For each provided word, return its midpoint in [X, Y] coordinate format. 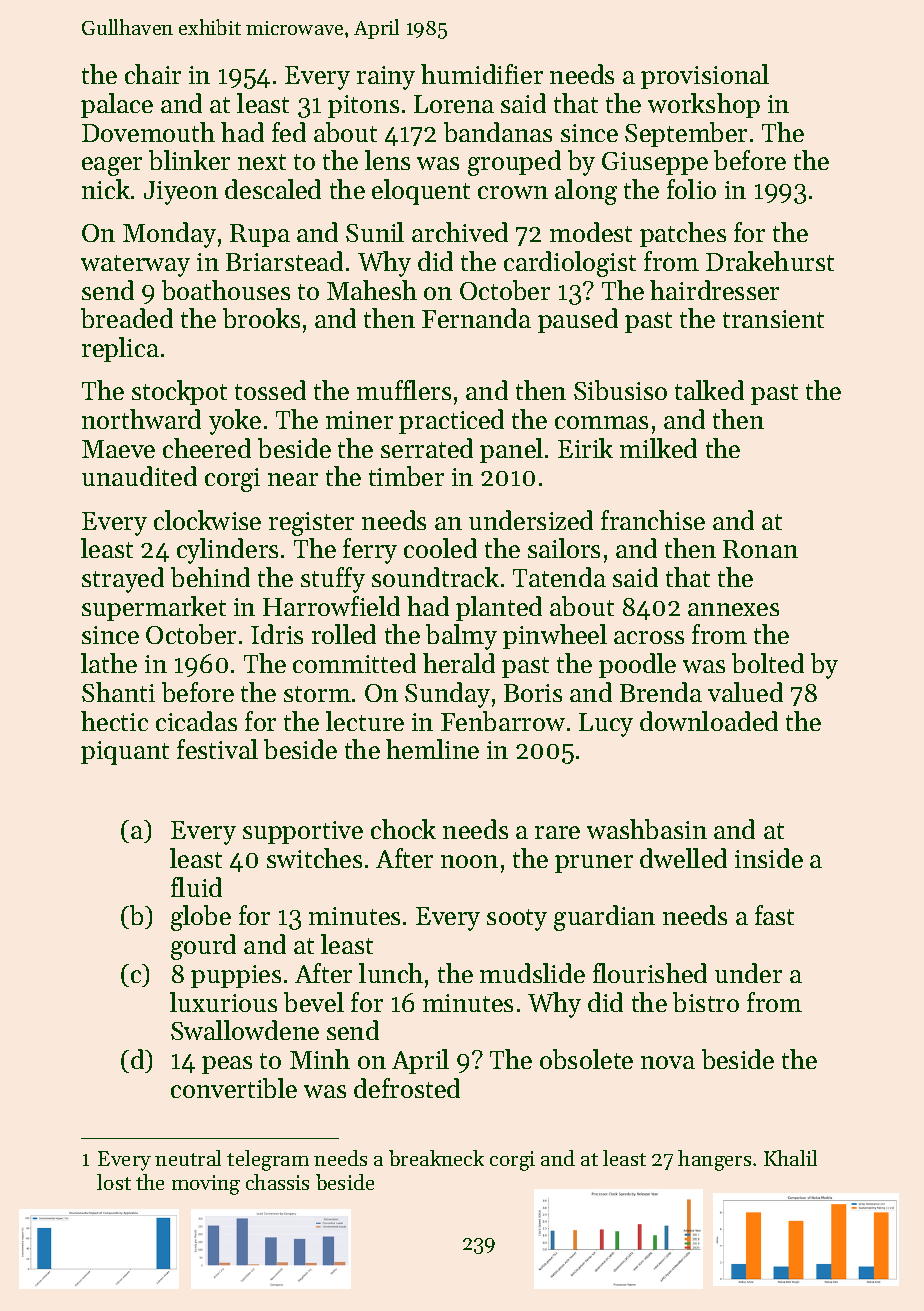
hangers [714, 1160]
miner [359, 420]
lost [114, 1182]
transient [773, 319]
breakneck [436, 1158]
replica [120, 349]
